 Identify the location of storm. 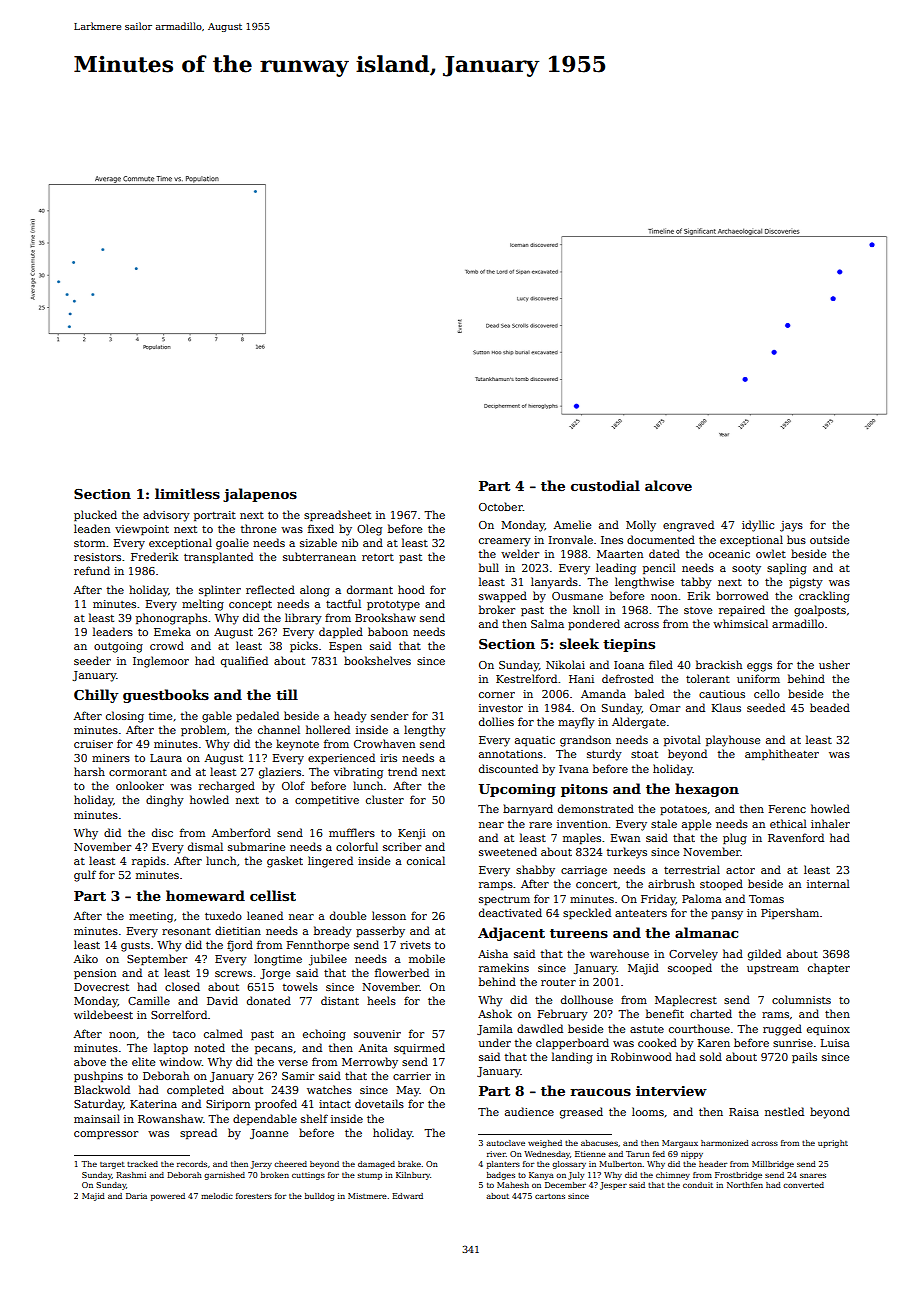
(89, 543).
